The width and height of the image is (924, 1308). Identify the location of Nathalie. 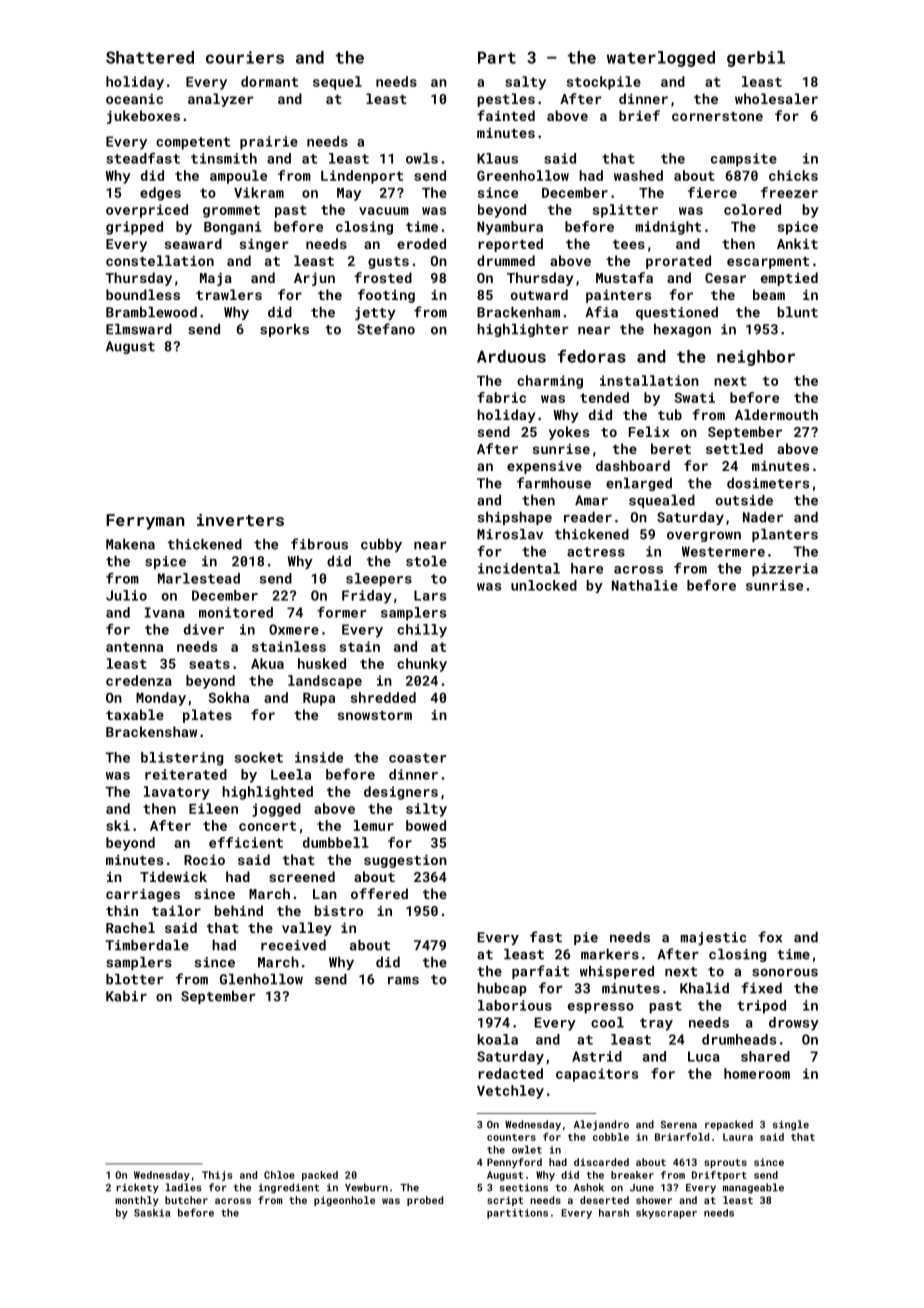
(645, 585).
